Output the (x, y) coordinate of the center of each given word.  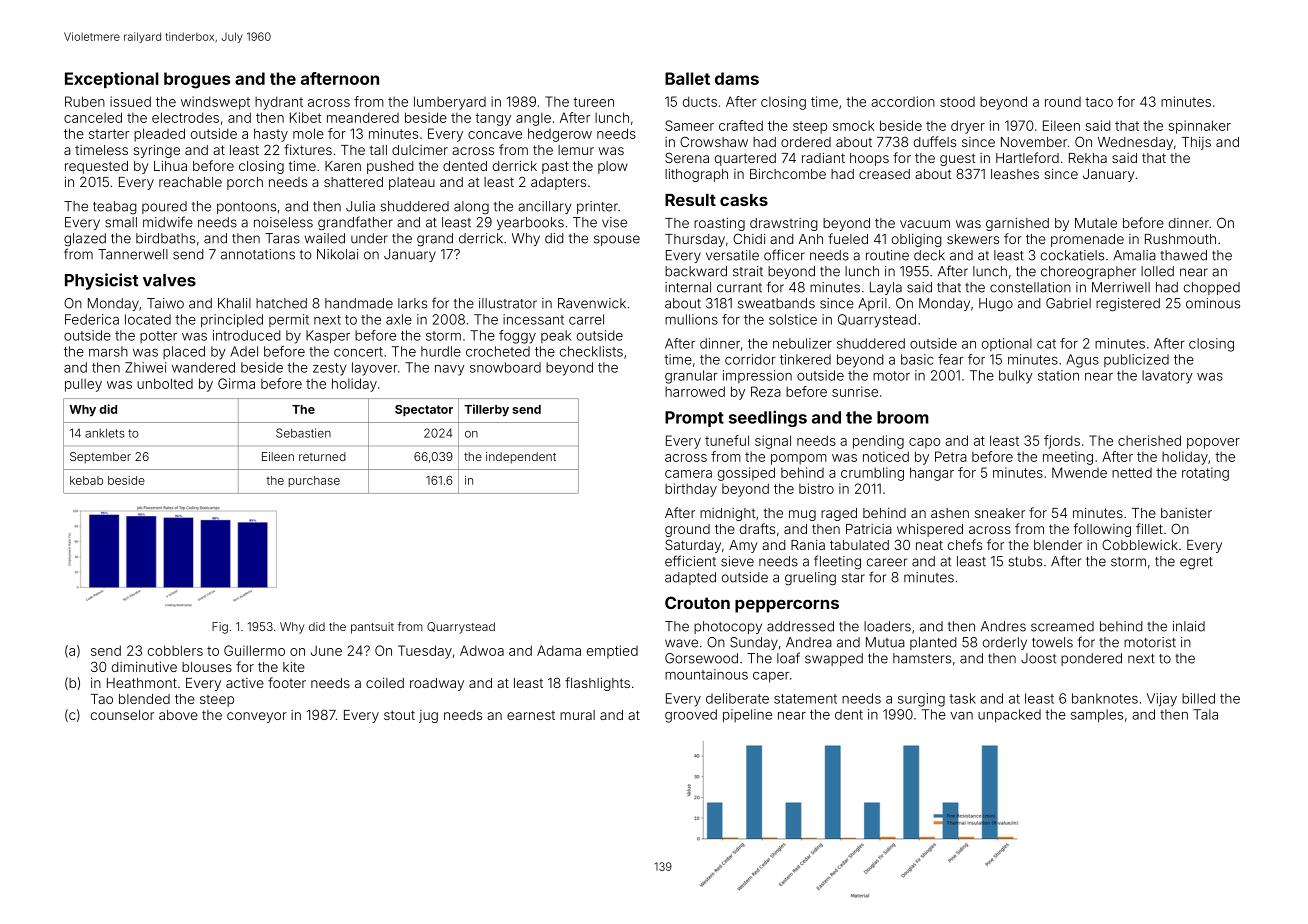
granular (691, 377)
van (961, 716)
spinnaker (1200, 127)
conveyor (257, 717)
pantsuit (372, 628)
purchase (314, 481)
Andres (1003, 626)
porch (245, 183)
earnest (531, 715)
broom (903, 417)
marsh (108, 351)
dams (737, 78)
